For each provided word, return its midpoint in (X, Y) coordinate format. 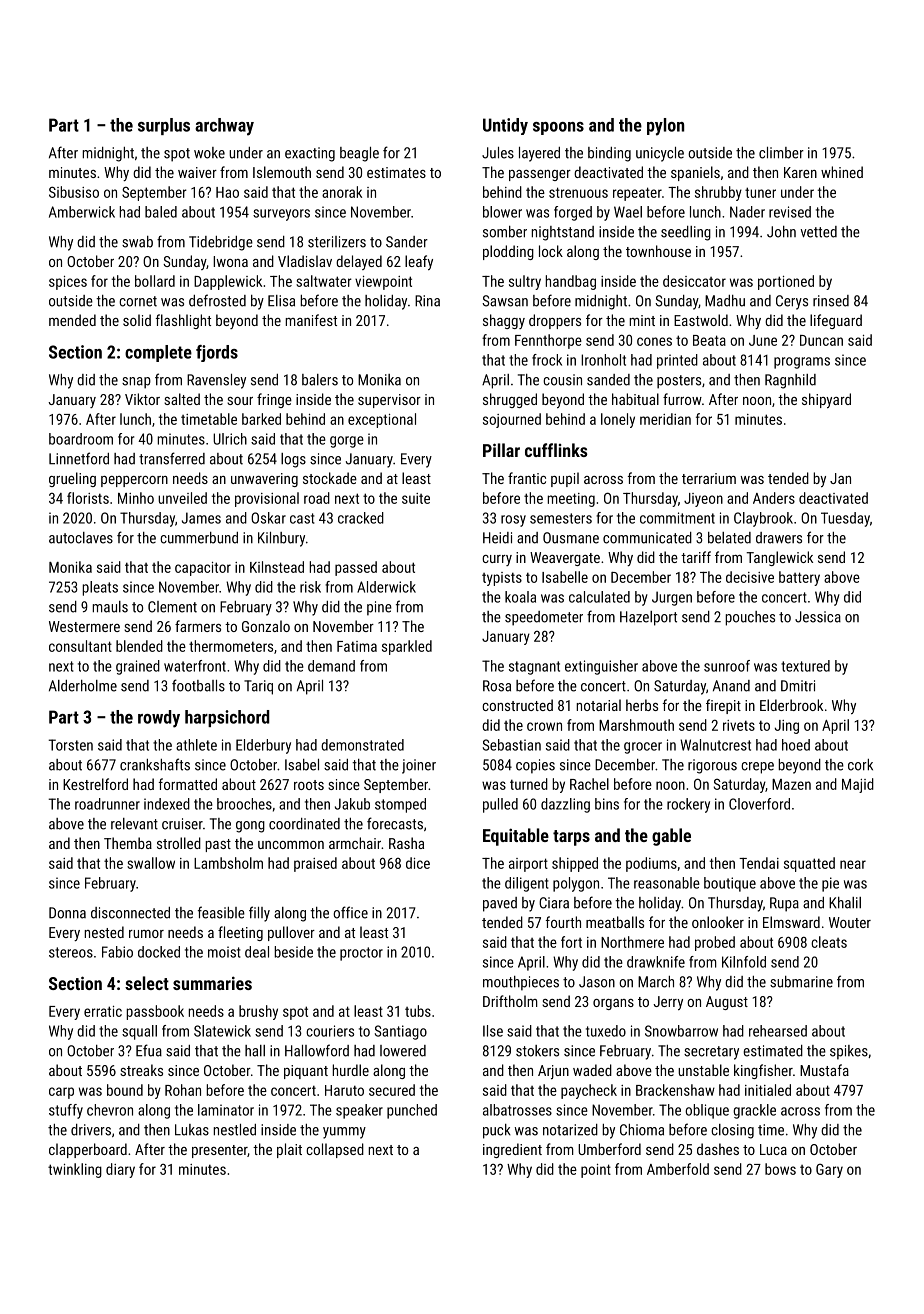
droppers (555, 321)
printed (677, 361)
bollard (155, 281)
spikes (849, 1052)
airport (528, 865)
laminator (226, 1110)
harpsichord (227, 718)
